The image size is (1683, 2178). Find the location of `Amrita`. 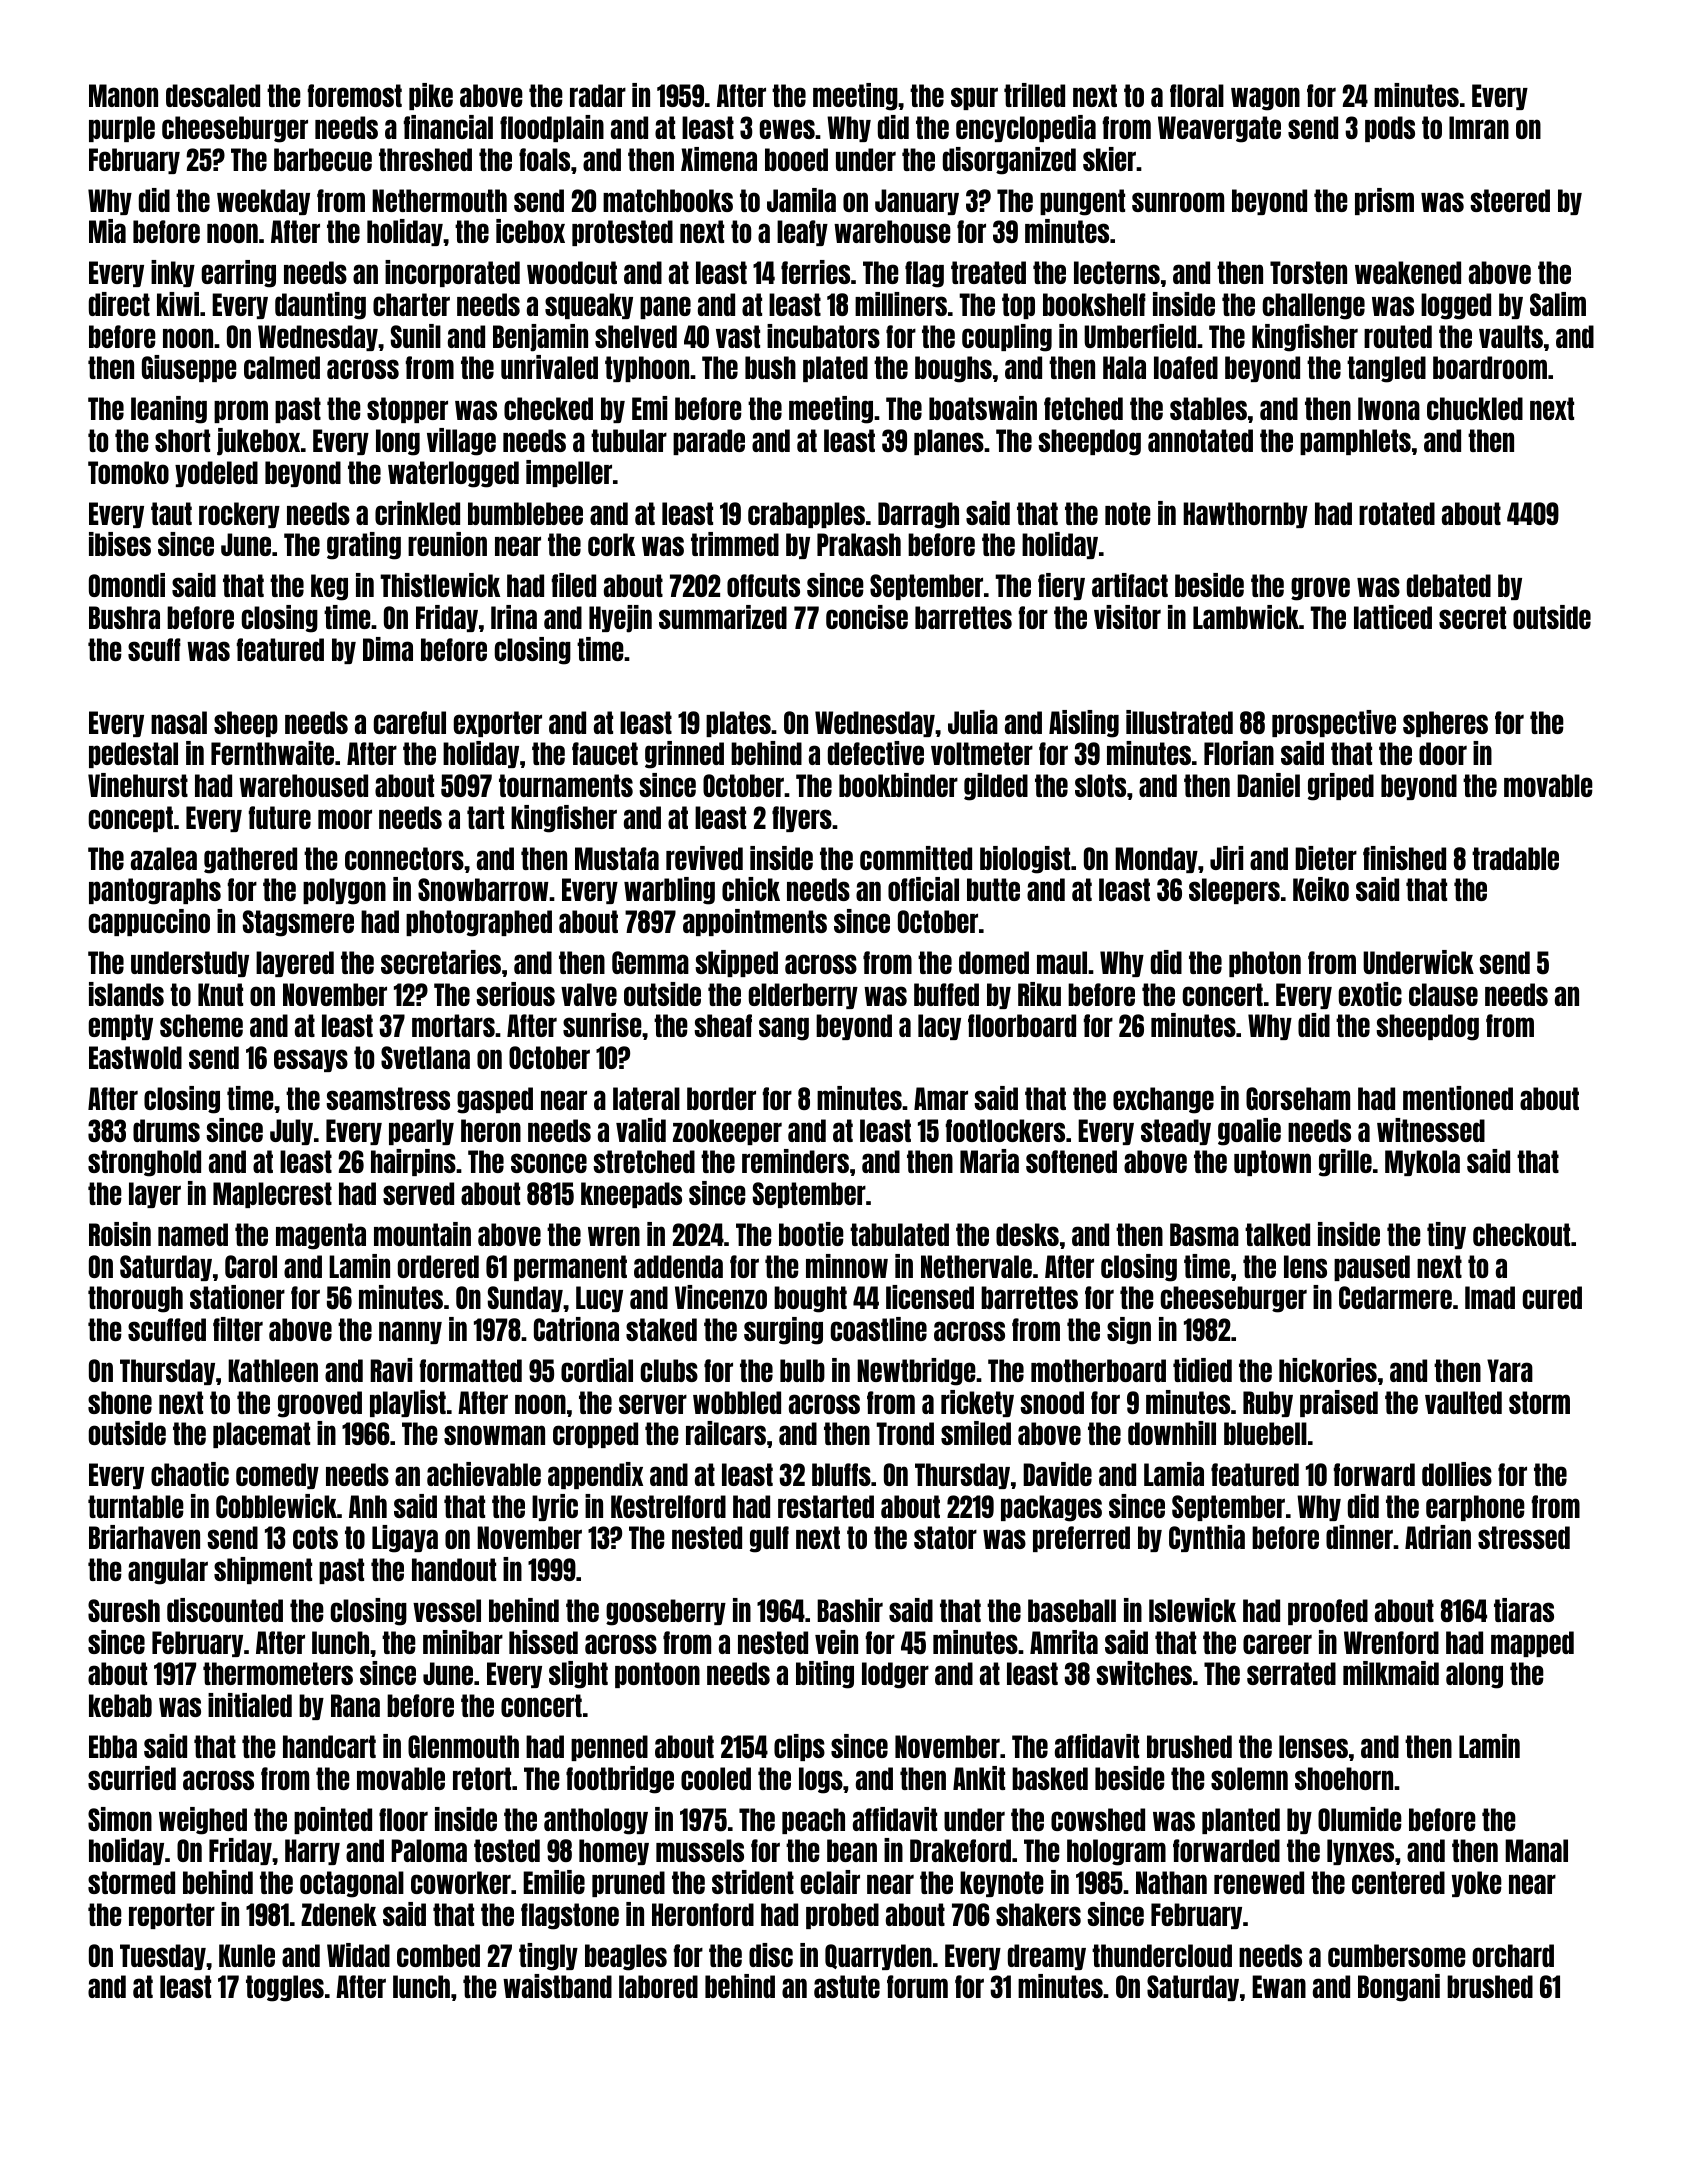

Amrita is located at coordinates (1064, 1642).
